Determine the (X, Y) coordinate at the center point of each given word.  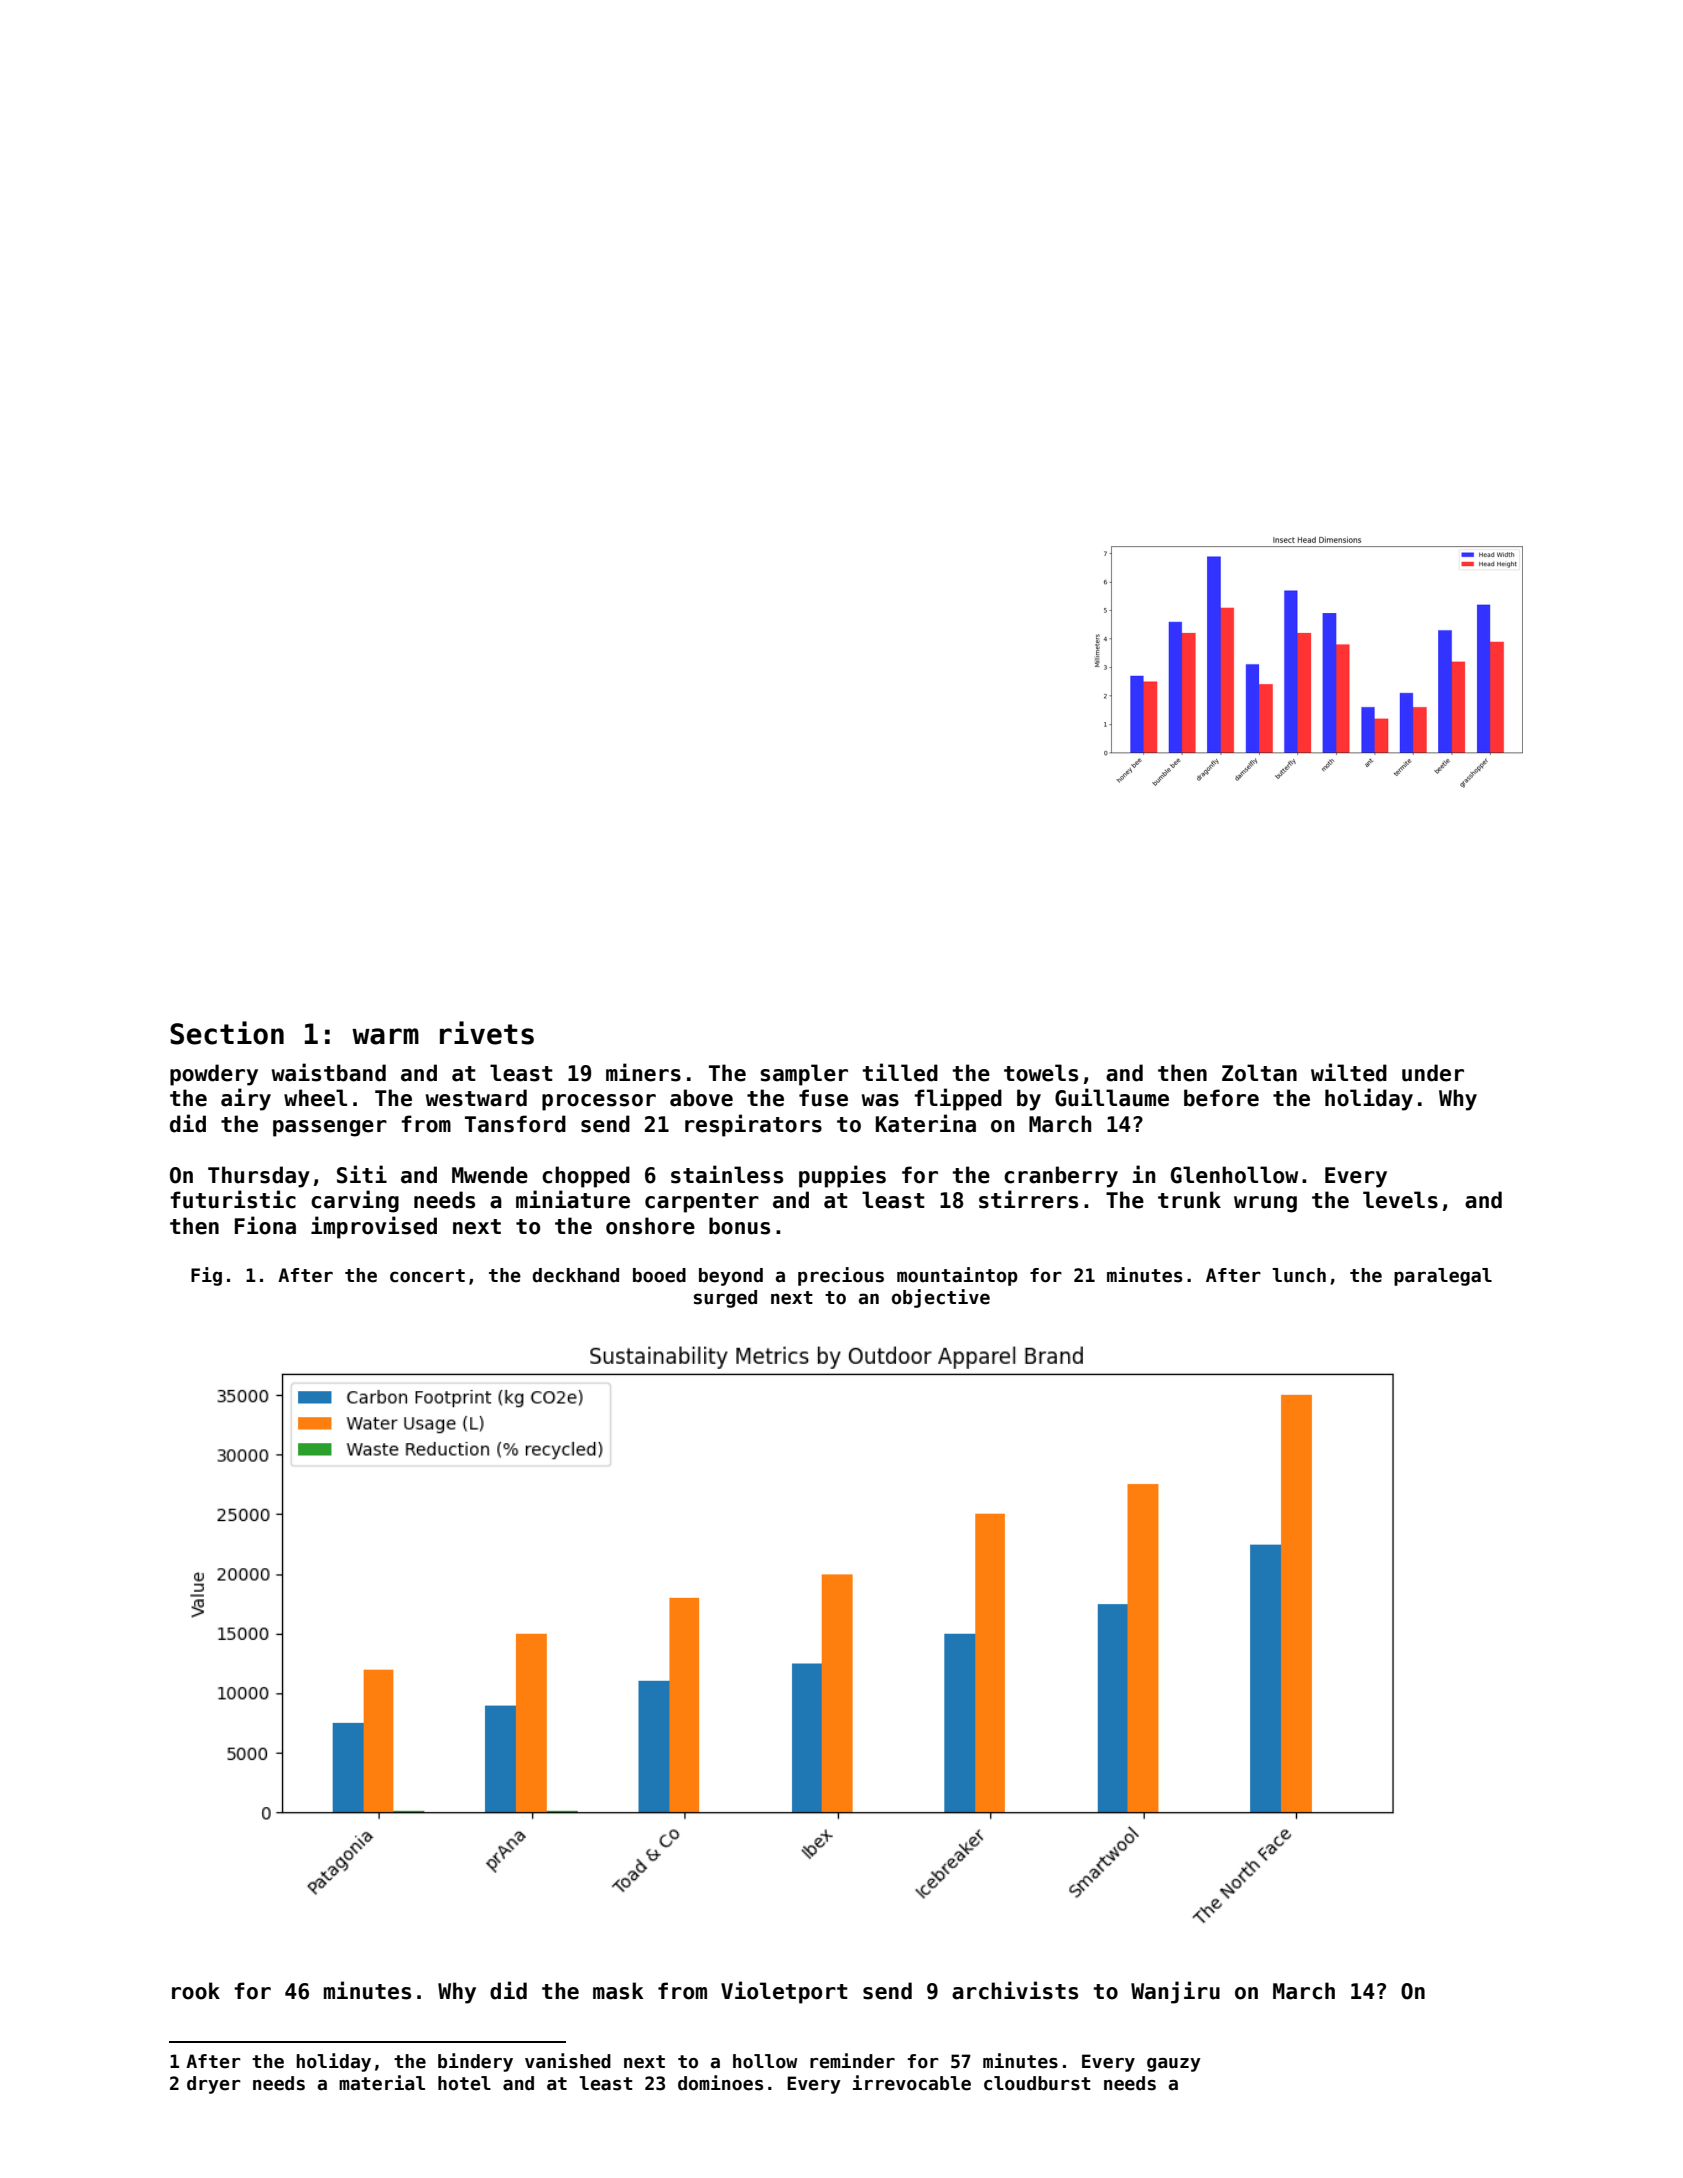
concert (427, 1276)
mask (618, 1991)
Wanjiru (1175, 1992)
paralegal (1443, 1277)
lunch (1299, 1275)
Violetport (784, 1992)
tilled (900, 1072)
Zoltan (1259, 1073)
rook (196, 1991)
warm (385, 1036)
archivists (1015, 1990)
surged (725, 1299)
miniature (573, 1199)
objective (941, 1298)
